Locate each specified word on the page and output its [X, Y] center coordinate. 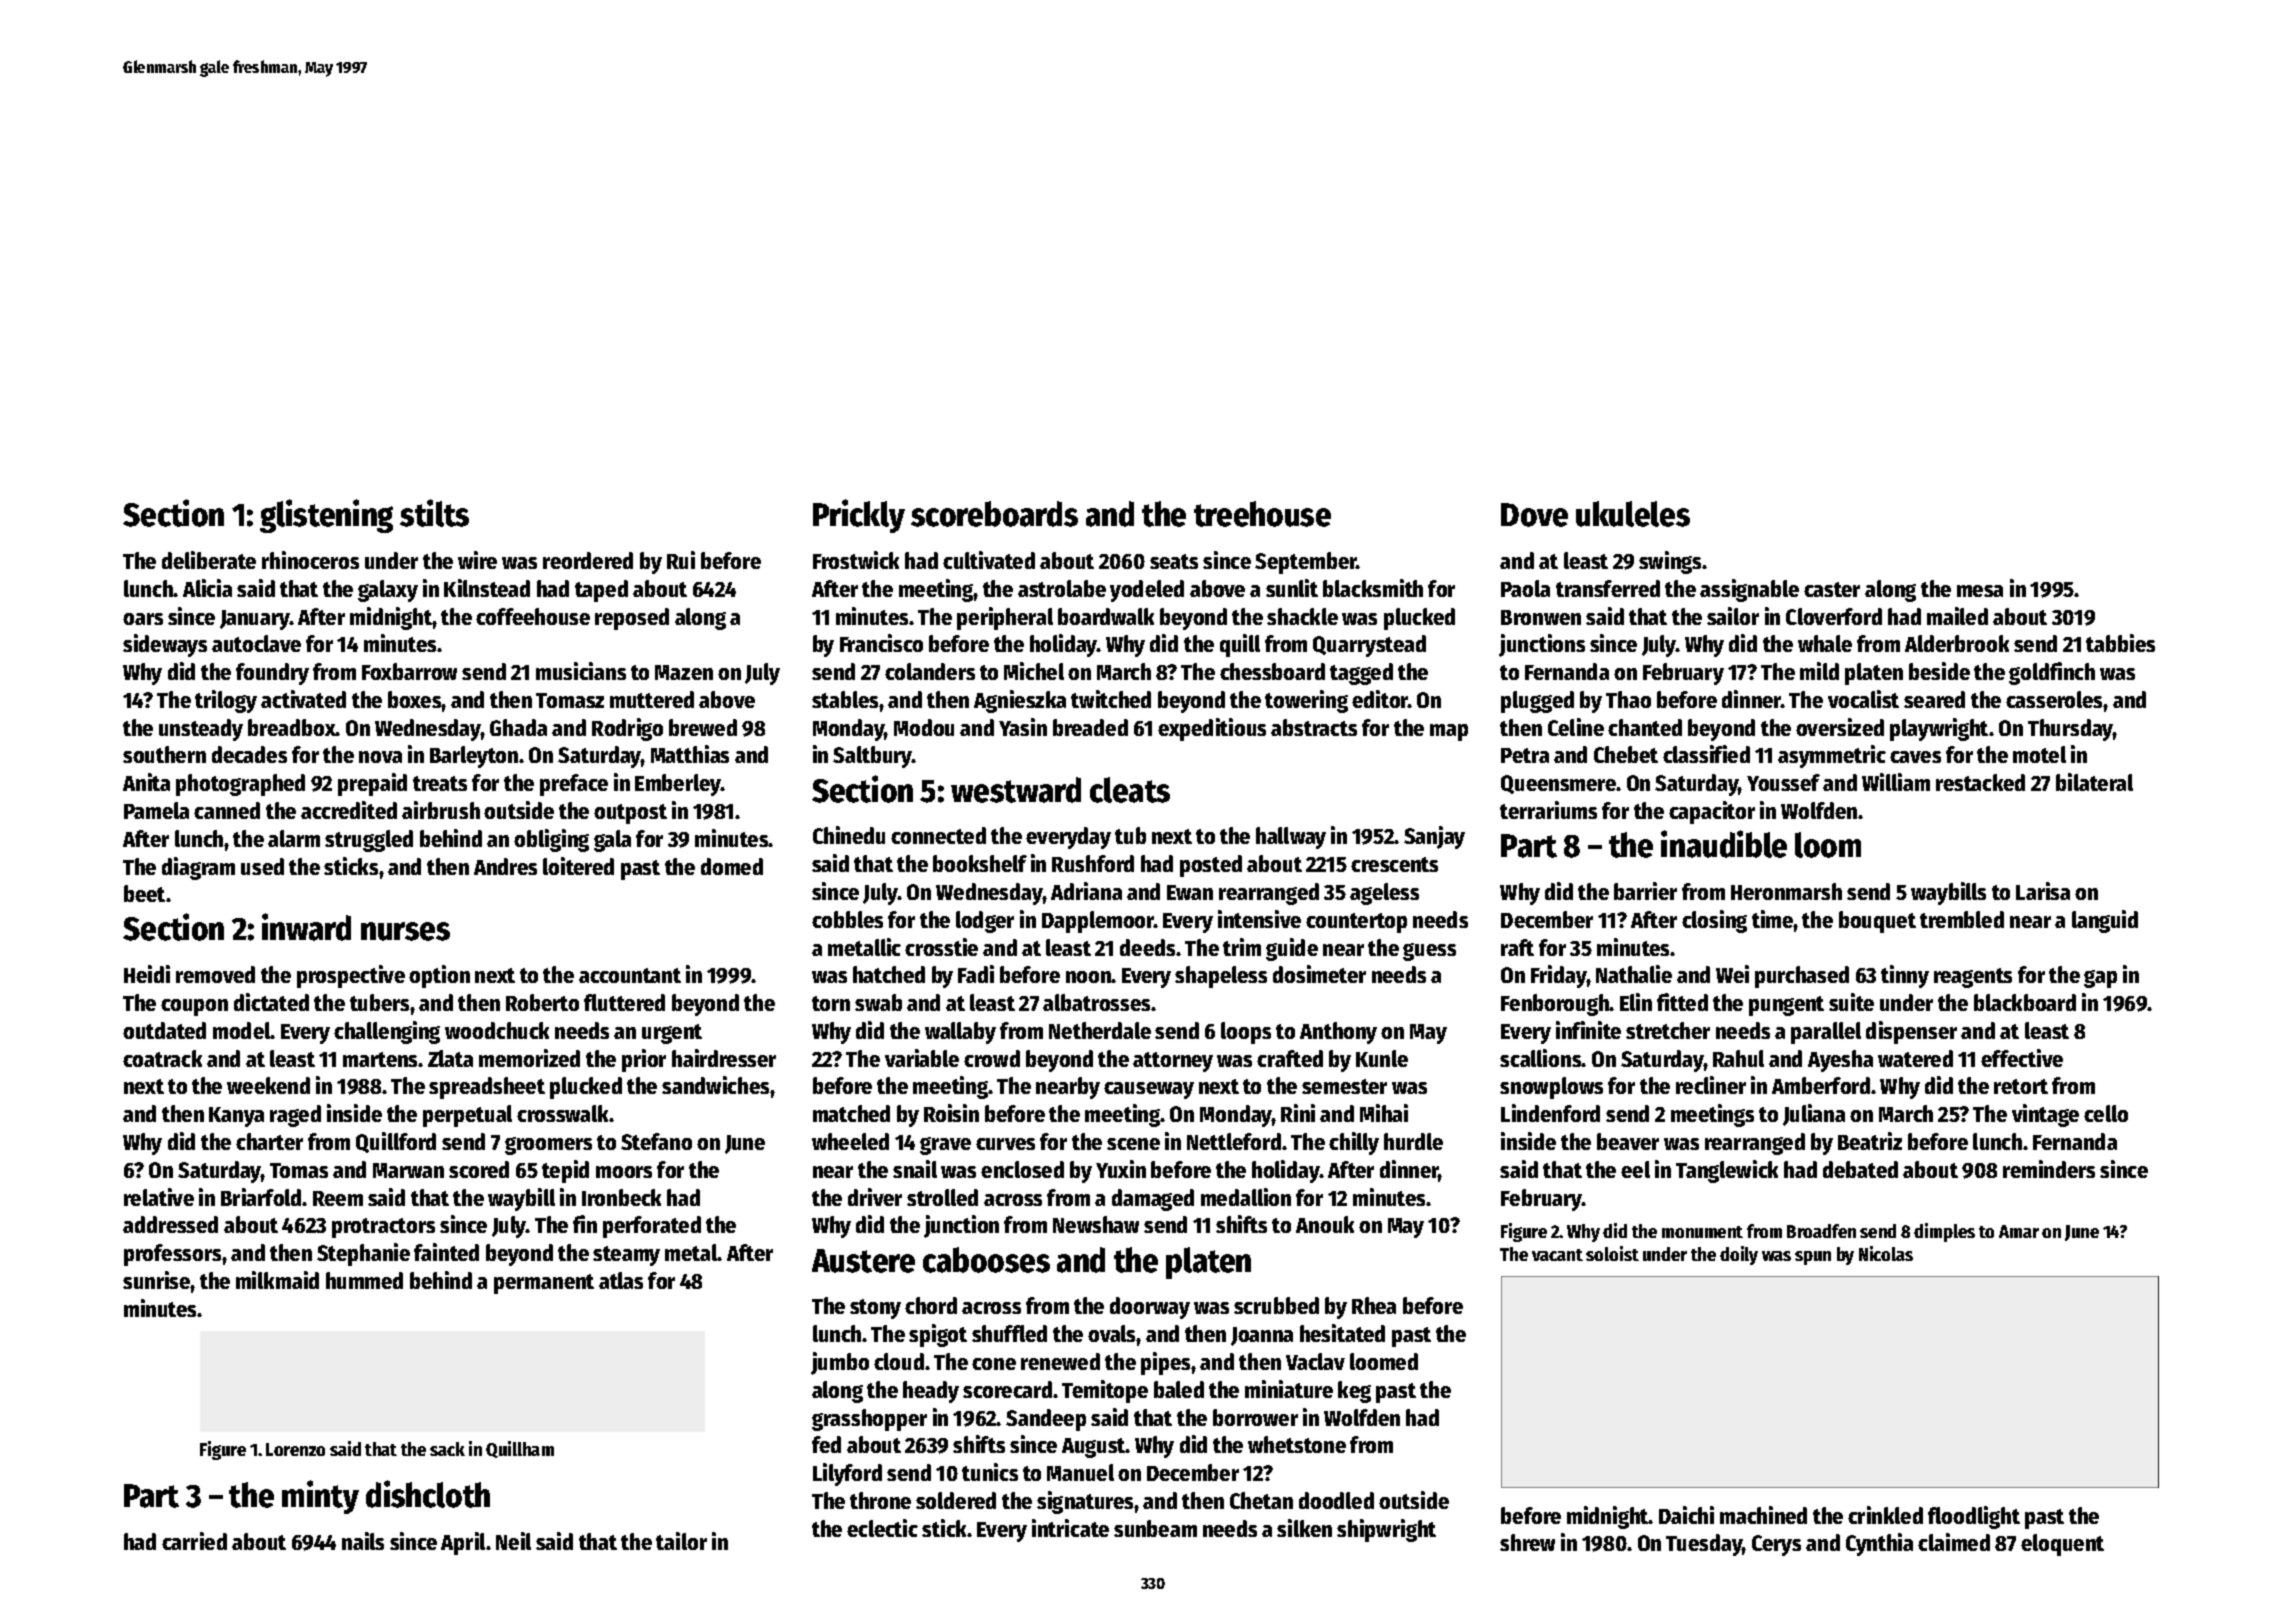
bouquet [1877, 922]
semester [1344, 1086]
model [242, 1030]
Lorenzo [295, 1449]
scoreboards [994, 514]
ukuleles [1633, 514]
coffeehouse [533, 616]
